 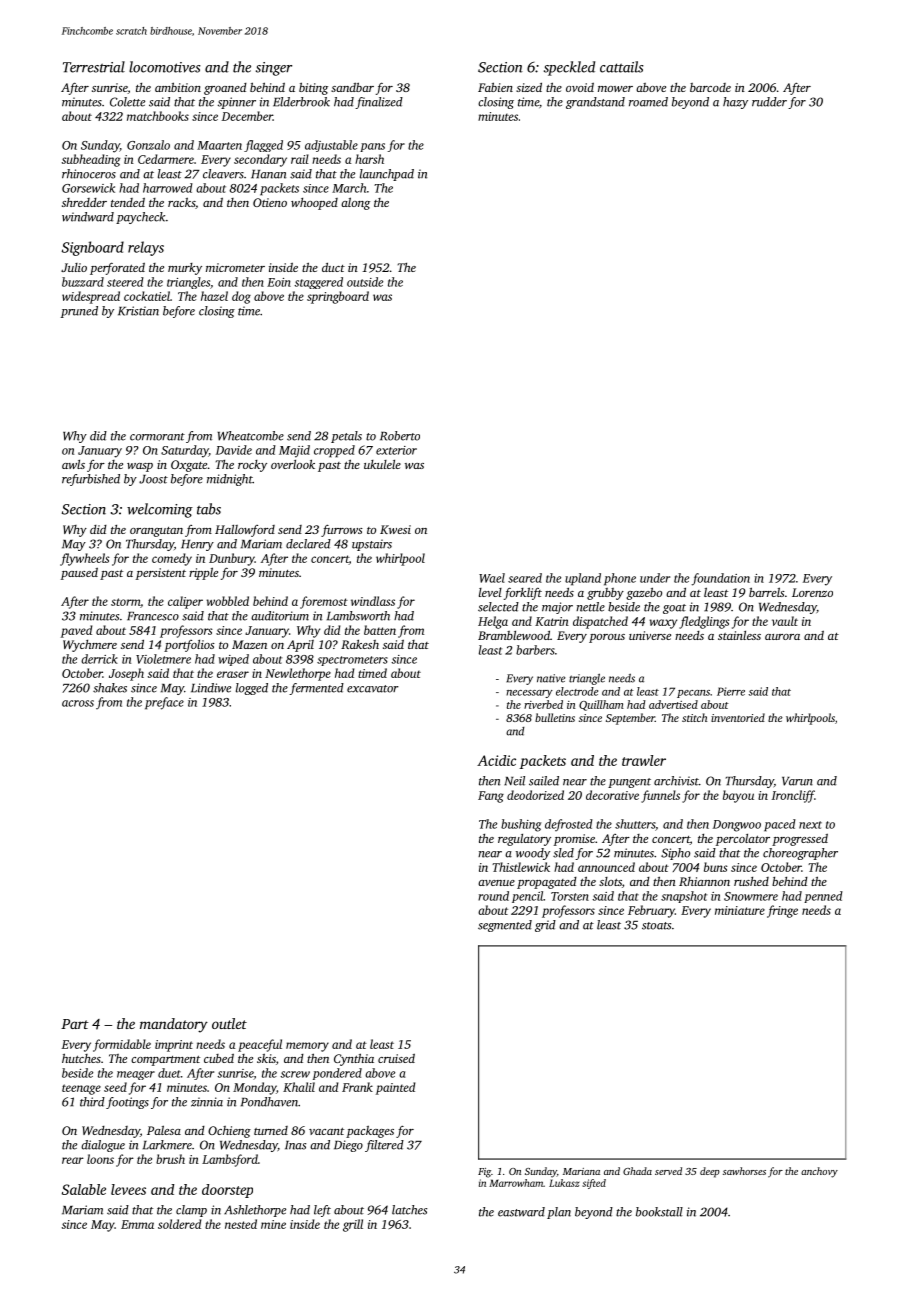 What do you see at coordinates (370, 1131) in the screenshot?
I see `packages` at bounding box center [370, 1131].
